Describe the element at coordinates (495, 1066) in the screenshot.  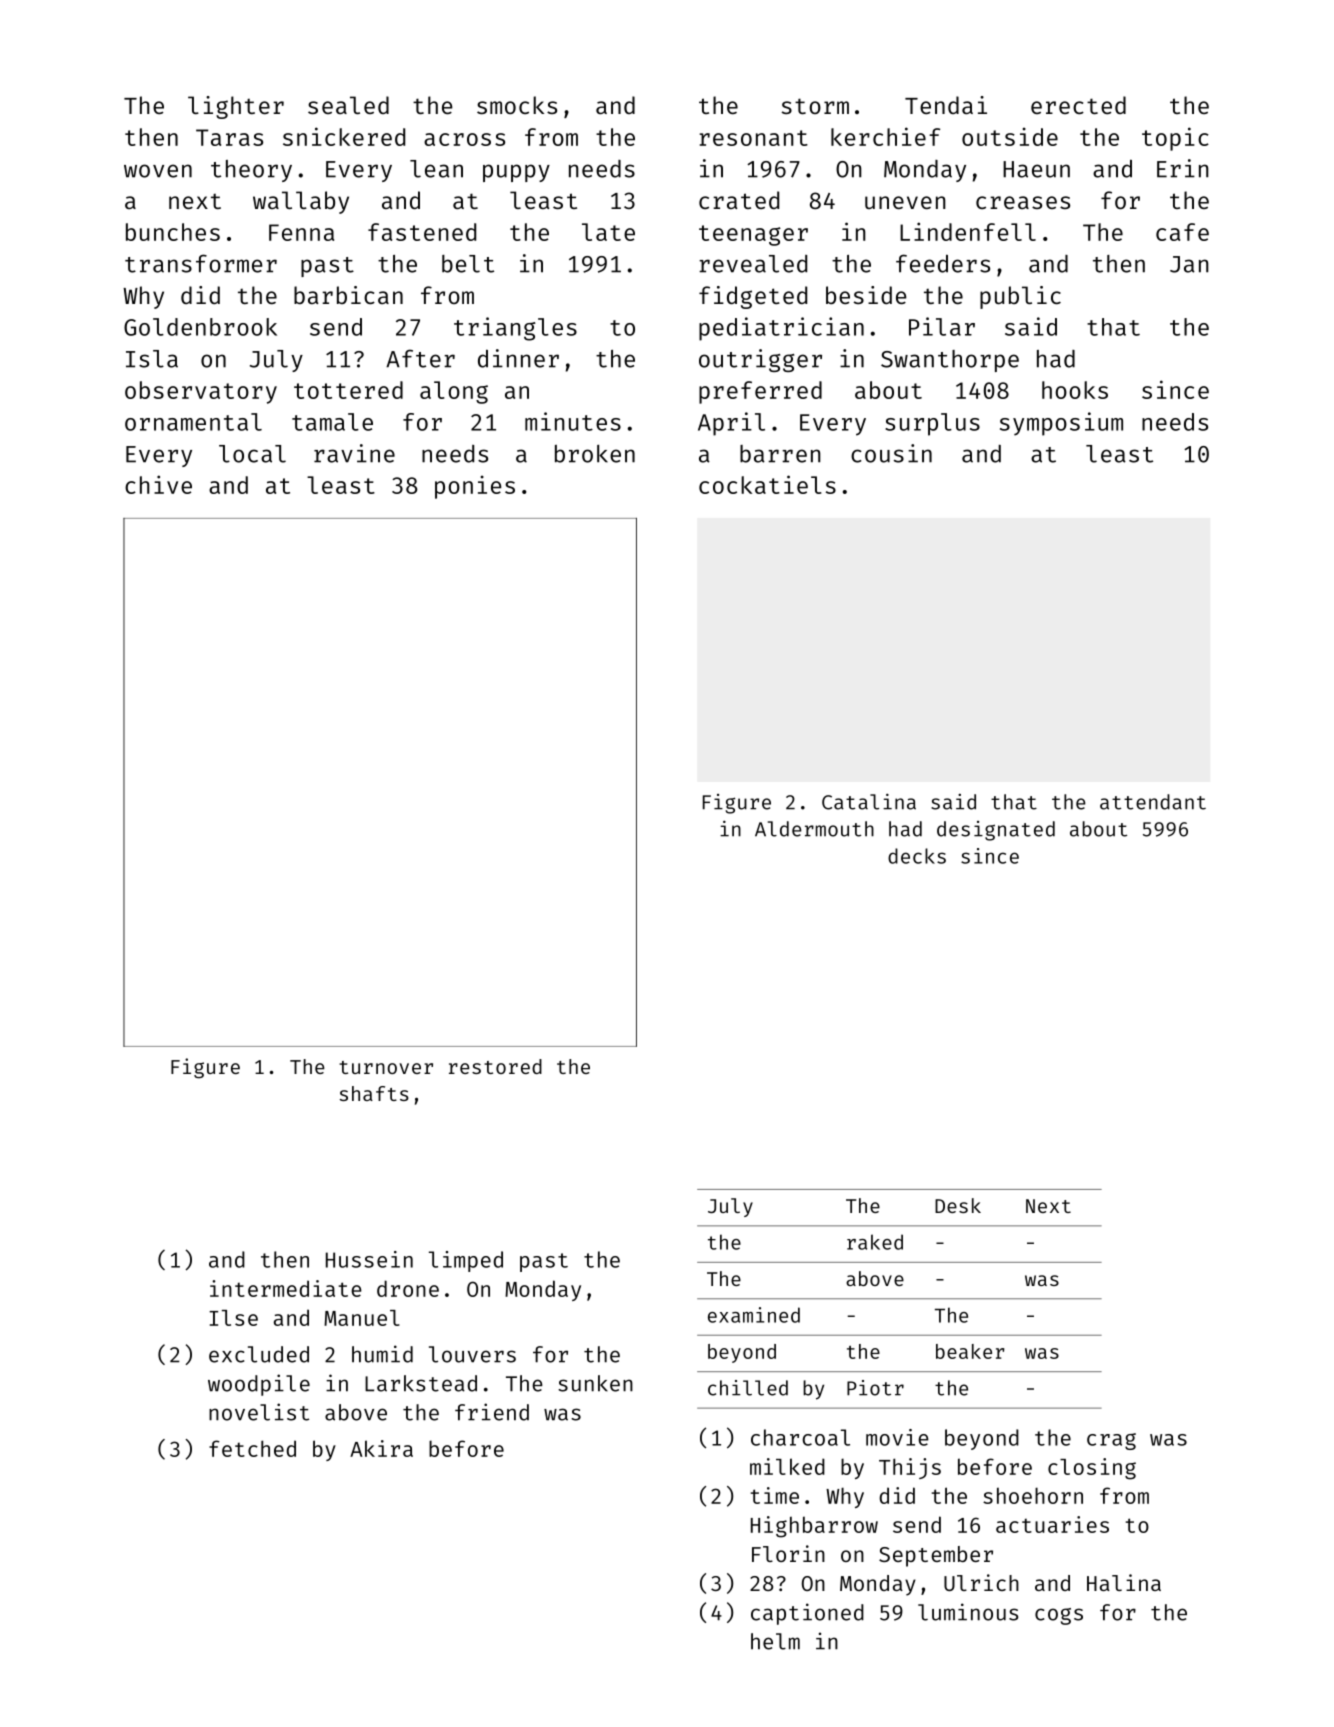
I see `restored` at that location.
